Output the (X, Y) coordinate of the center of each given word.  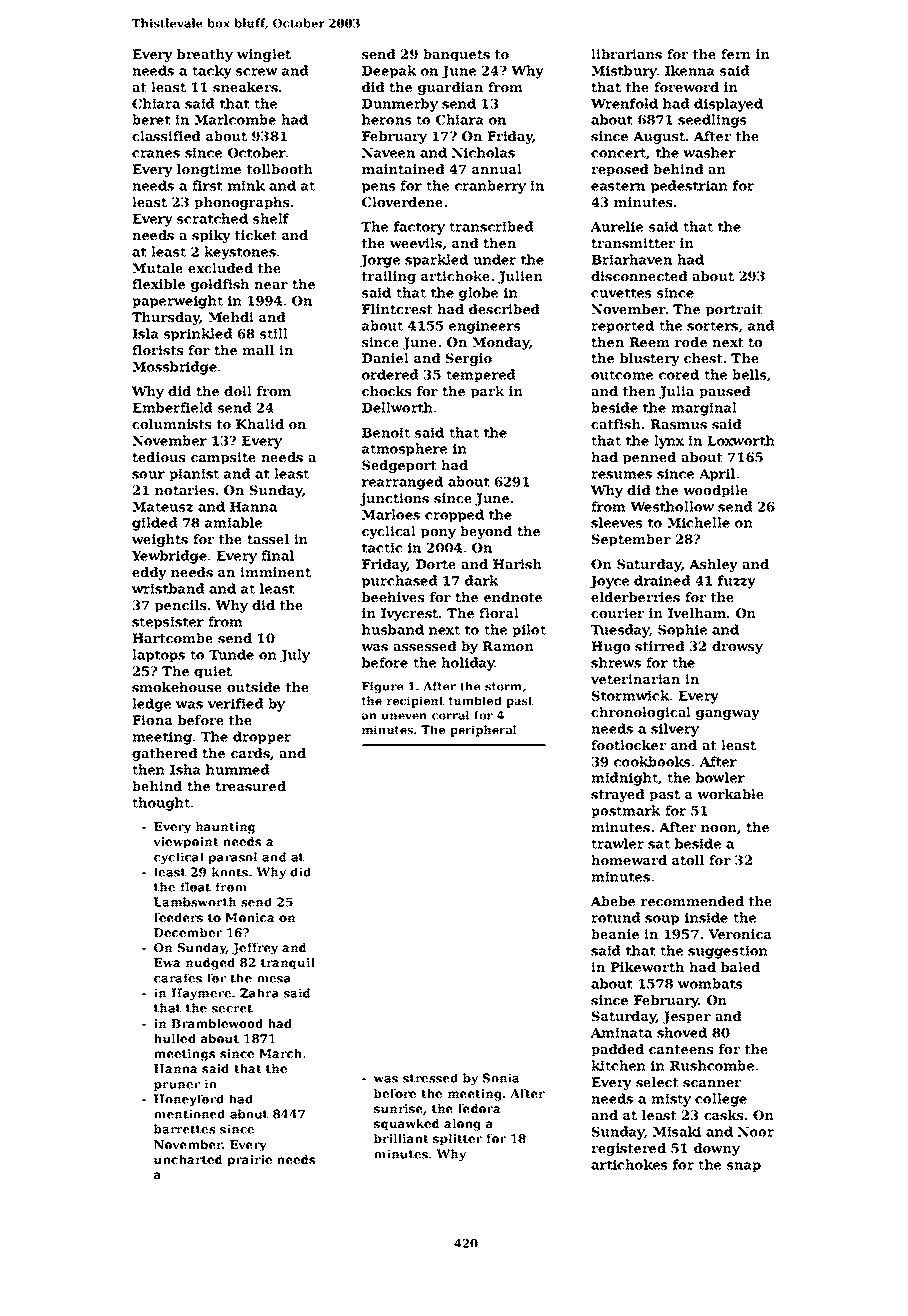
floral (499, 613)
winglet (264, 55)
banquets (456, 55)
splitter (457, 1140)
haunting (225, 828)
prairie (249, 1161)
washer (709, 152)
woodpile (715, 491)
